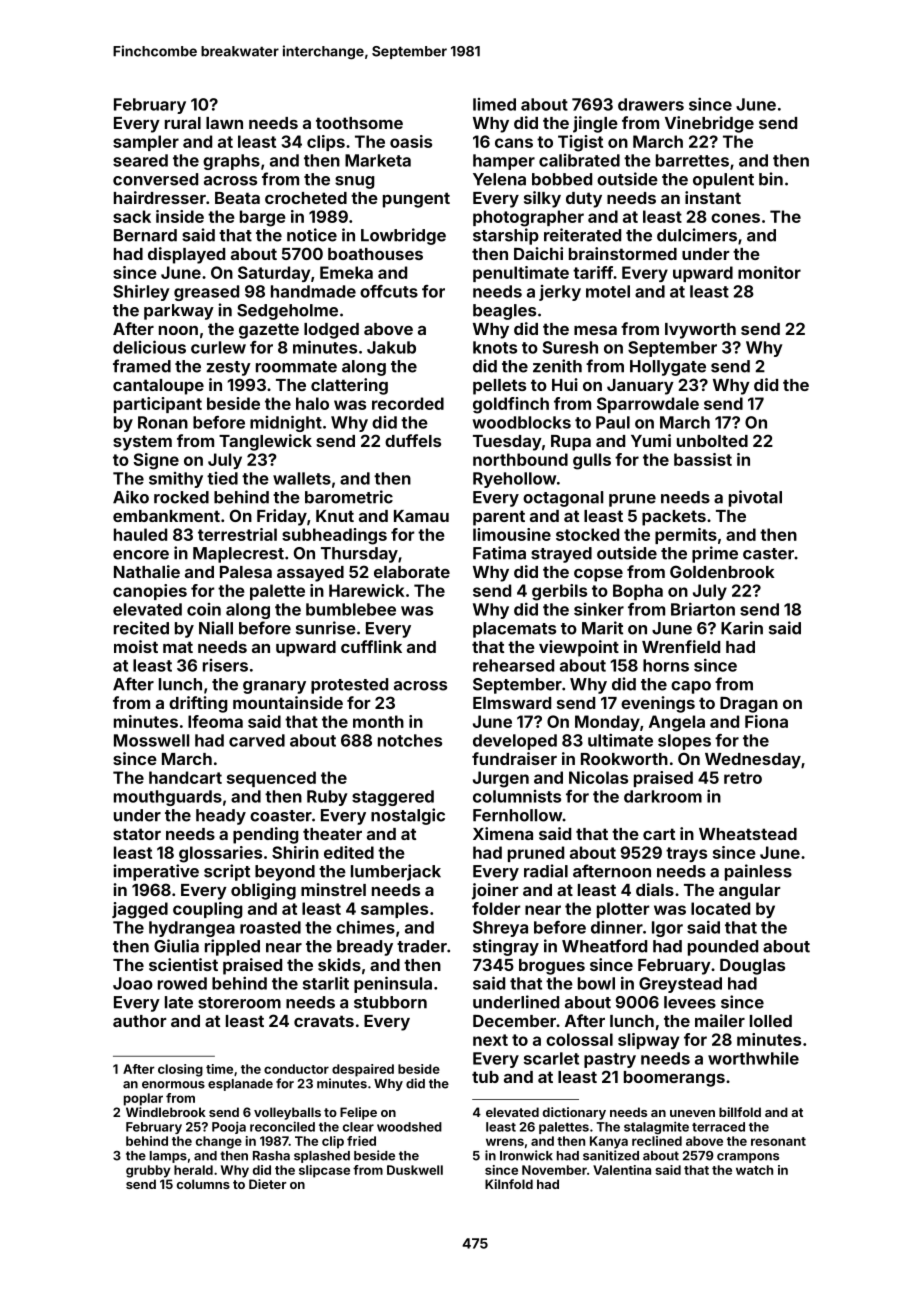  I want to click on unbolted, so click(712, 441).
